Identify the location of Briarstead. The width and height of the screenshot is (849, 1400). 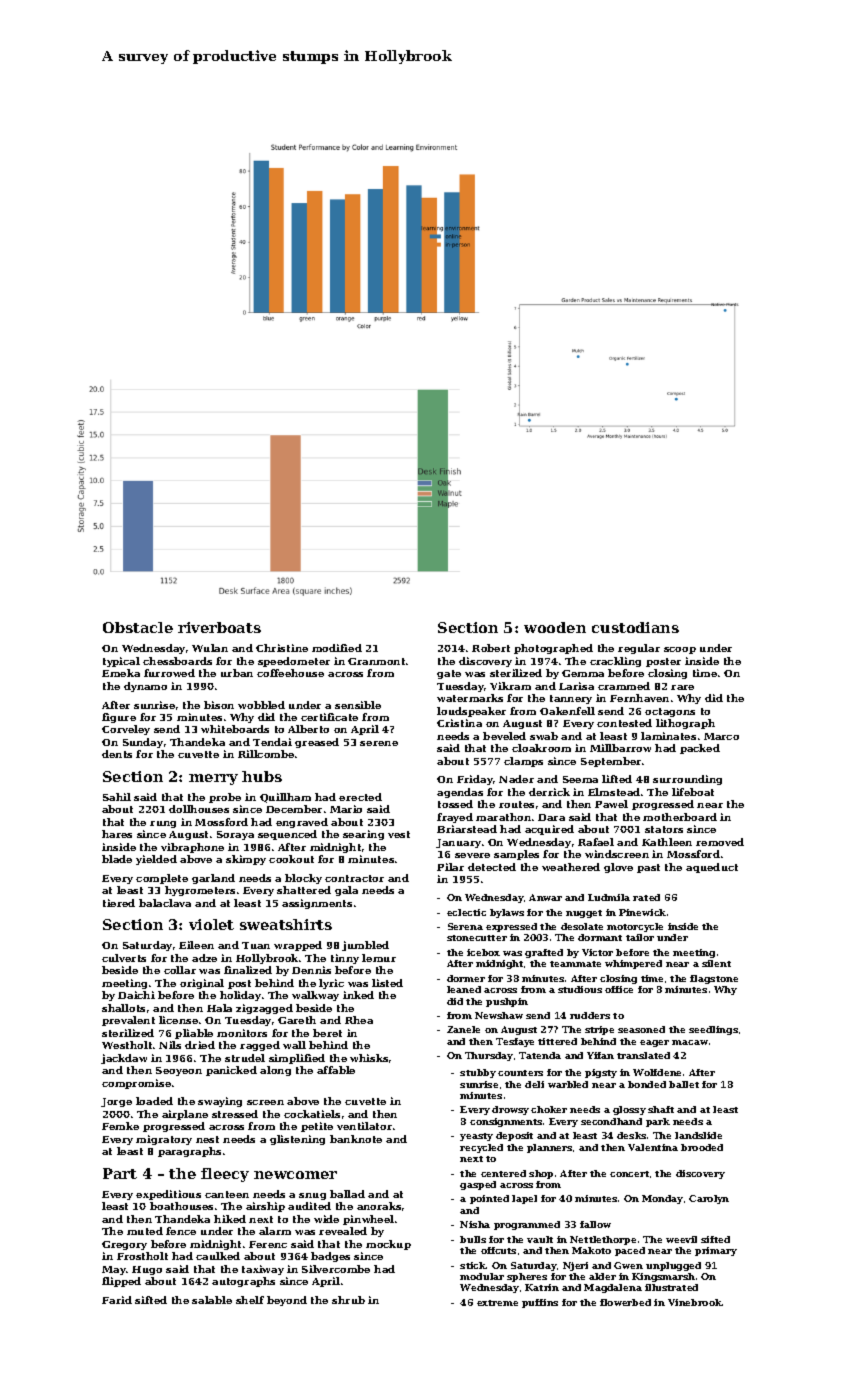
(467, 829).
